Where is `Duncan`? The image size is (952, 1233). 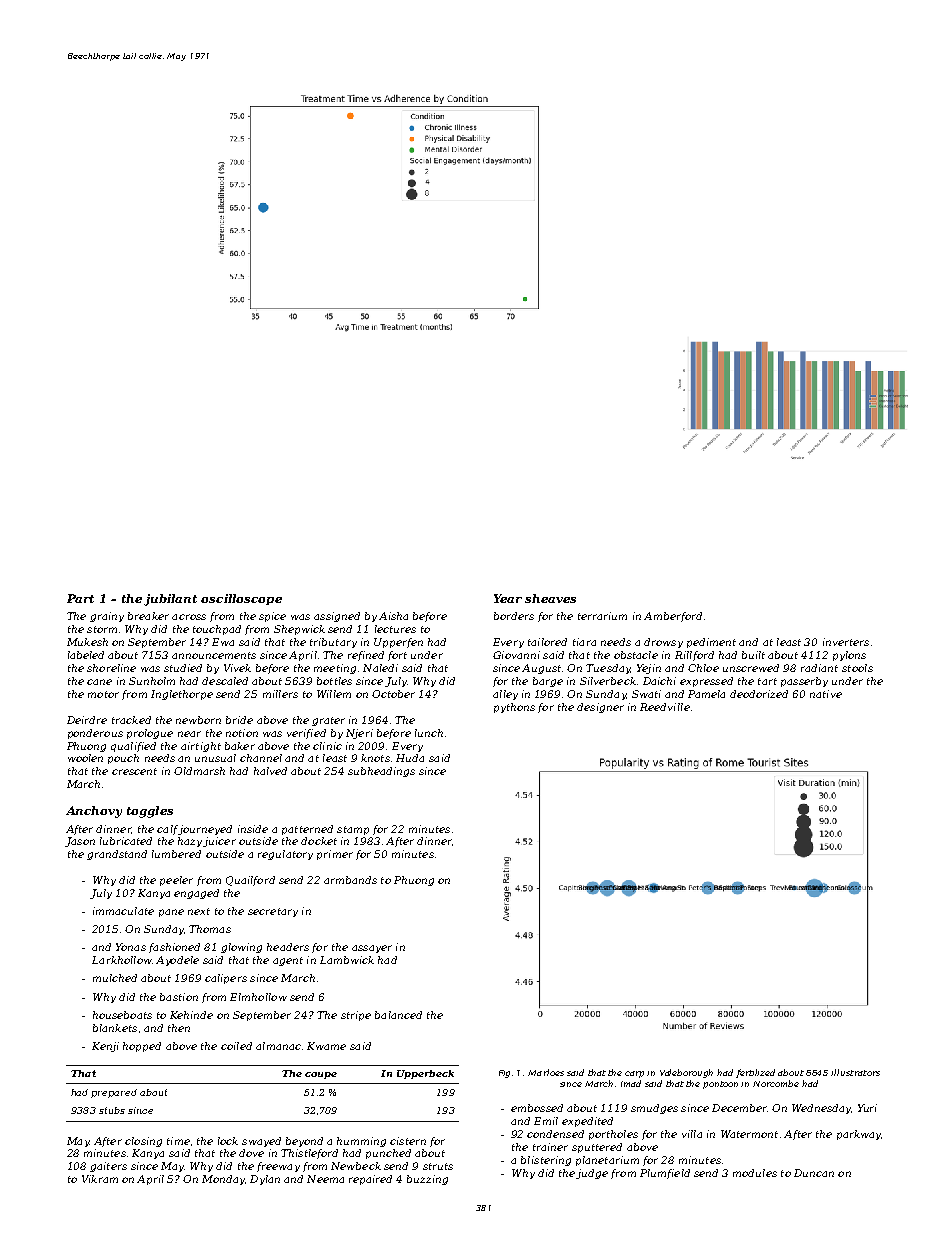
Duncan is located at coordinates (814, 1173).
